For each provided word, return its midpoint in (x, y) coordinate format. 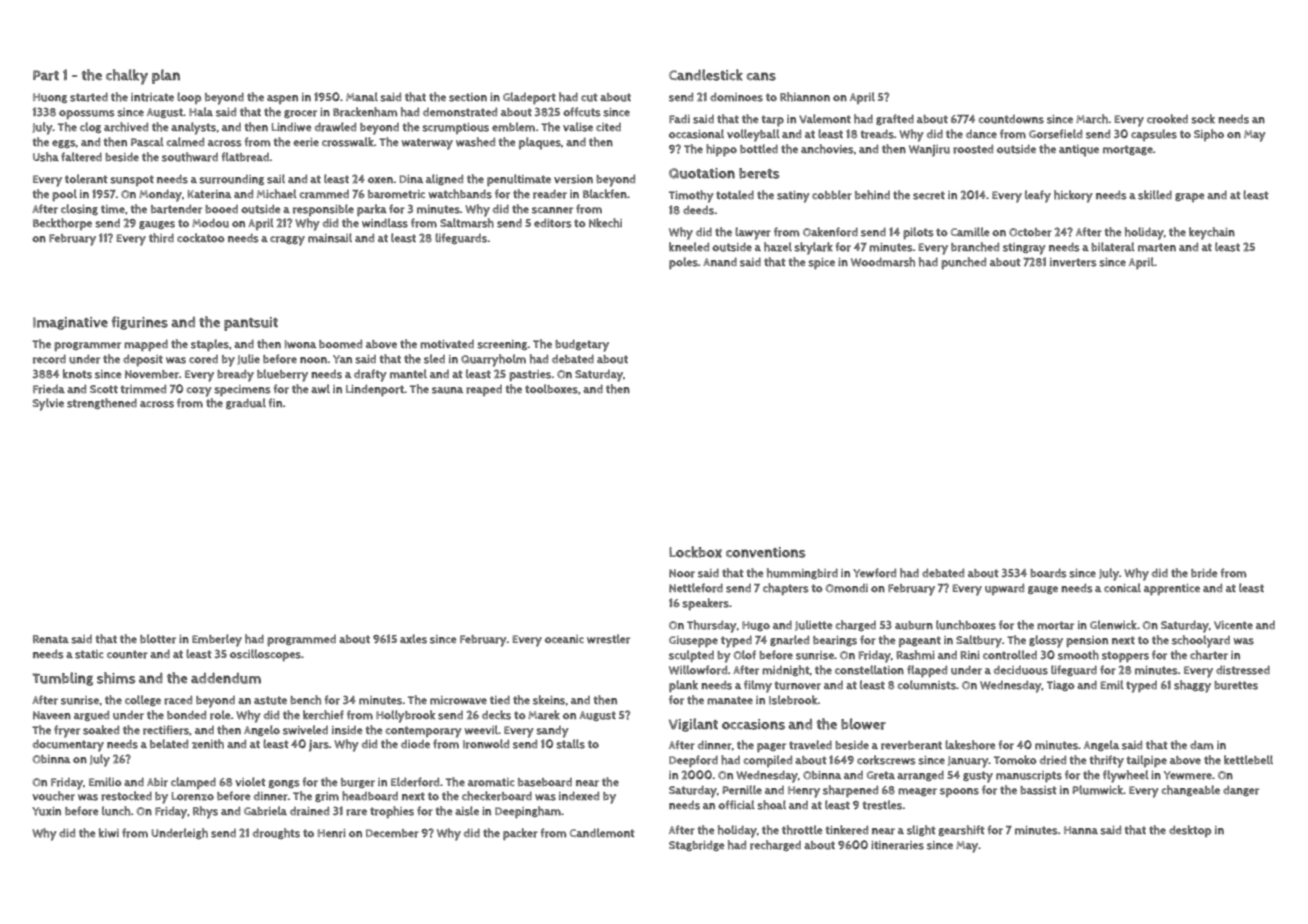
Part (46, 75)
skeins (549, 700)
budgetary (582, 345)
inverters (1073, 262)
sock (1203, 119)
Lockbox (695, 552)
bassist (1038, 790)
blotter (158, 639)
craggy (287, 241)
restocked (126, 796)
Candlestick (706, 75)
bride (1204, 573)
